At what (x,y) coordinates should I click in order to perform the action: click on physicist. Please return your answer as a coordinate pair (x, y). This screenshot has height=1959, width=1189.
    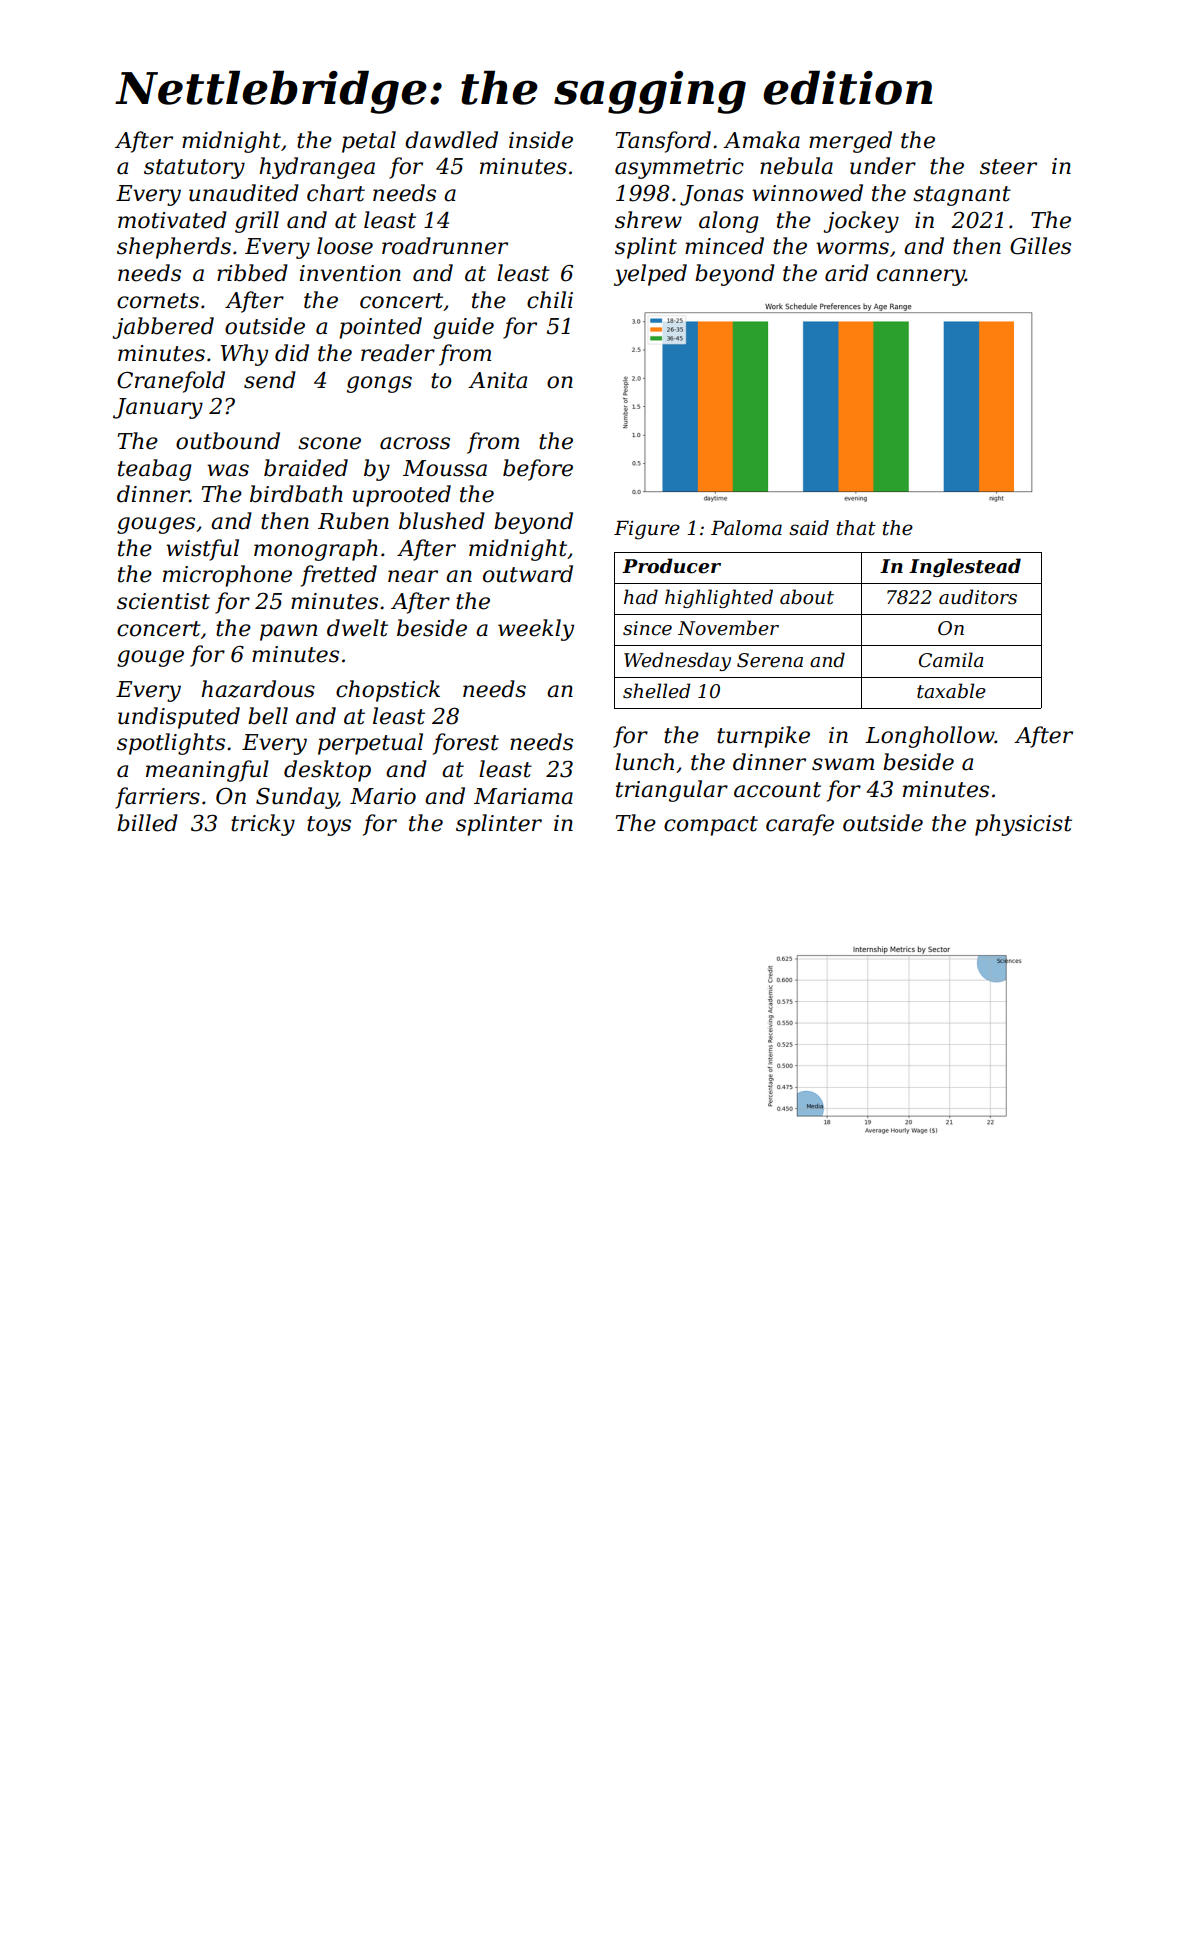
    Looking at the image, I should click on (1023, 825).
